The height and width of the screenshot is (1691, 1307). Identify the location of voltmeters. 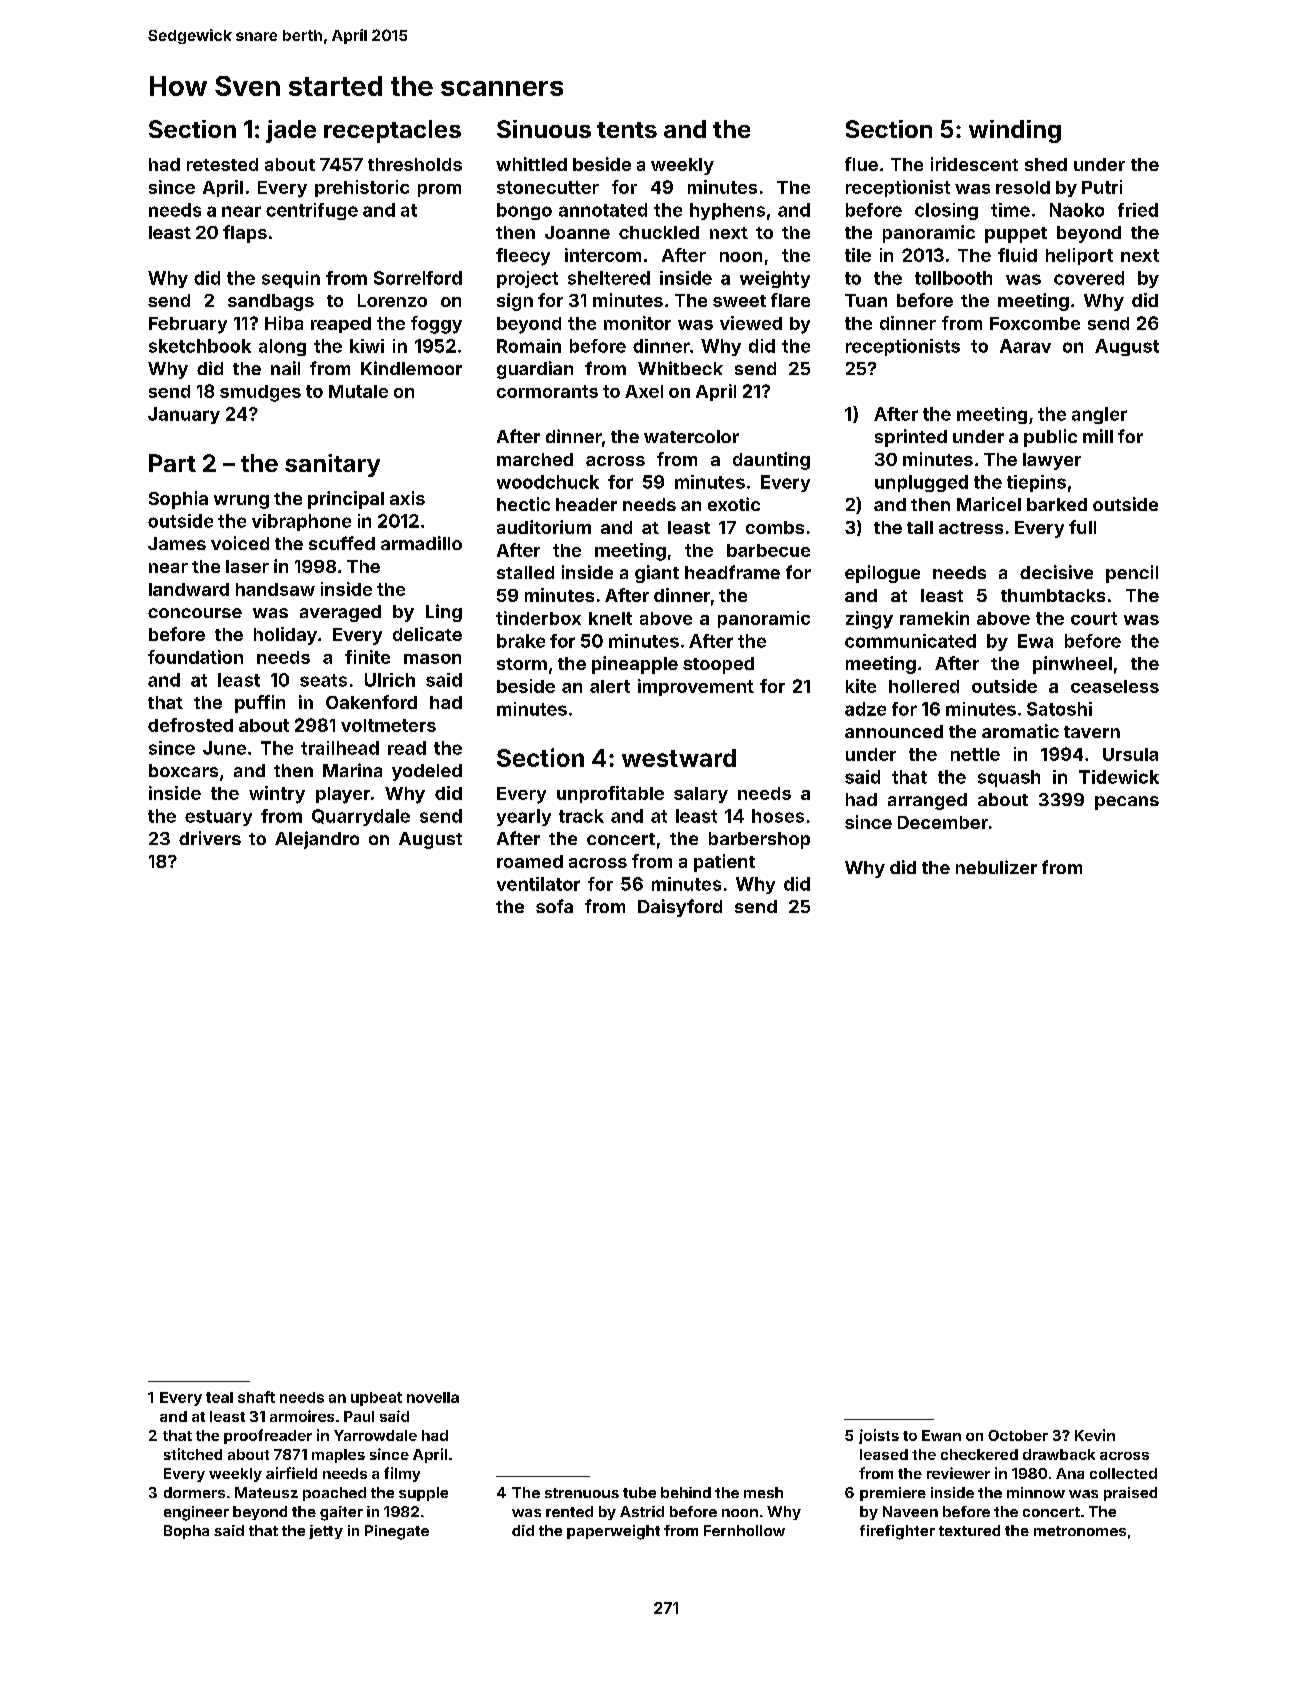
(388, 725).
